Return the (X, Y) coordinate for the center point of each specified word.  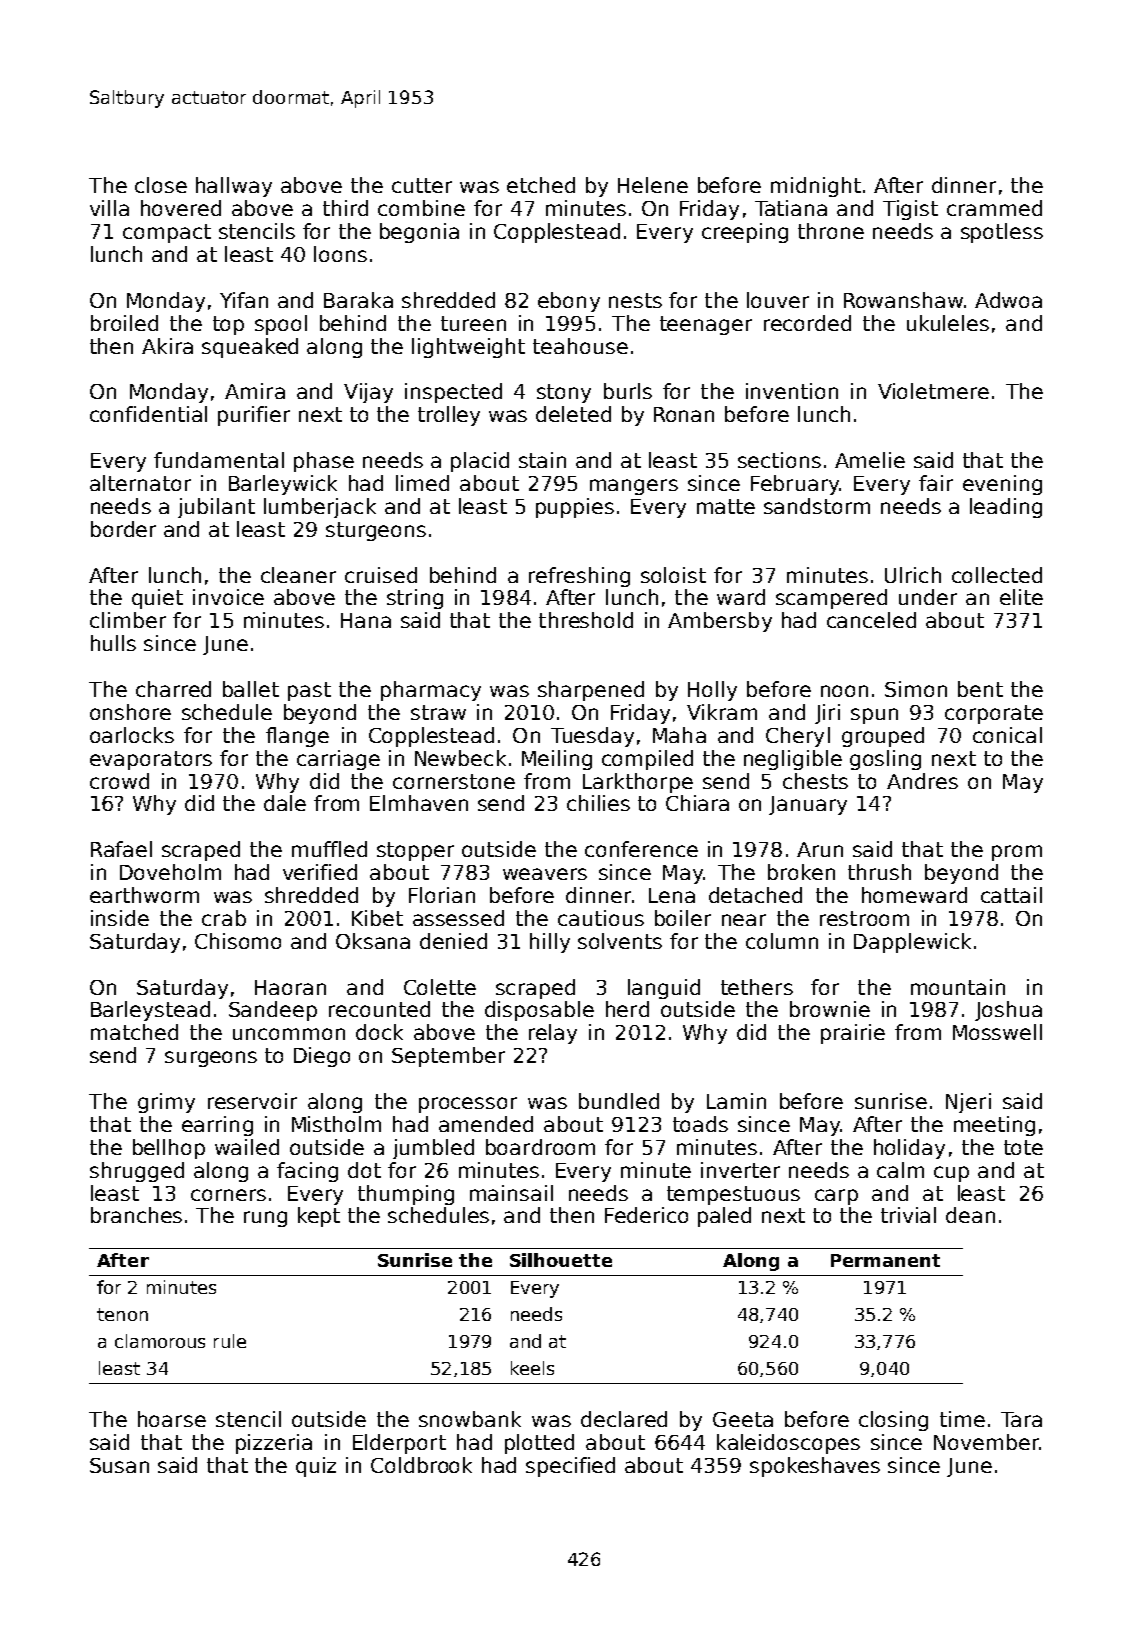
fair (936, 483)
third (345, 208)
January (808, 805)
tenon (122, 1314)
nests (635, 300)
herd (627, 1009)
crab (224, 918)
